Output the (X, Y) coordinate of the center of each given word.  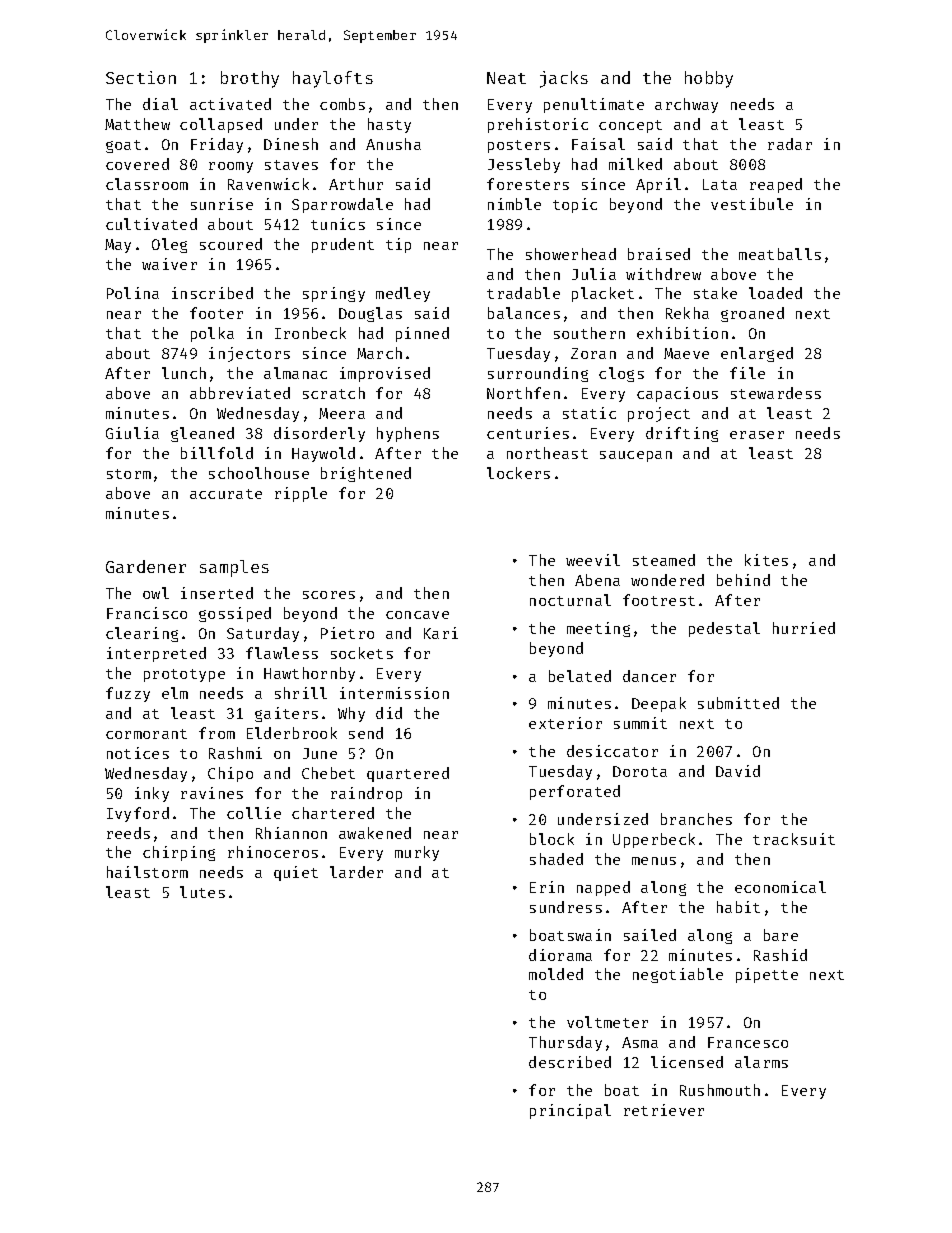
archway (686, 105)
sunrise (222, 204)
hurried (804, 628)
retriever (664, 1110)
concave (417, 615)
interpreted (156, 654)
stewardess (776, 393)
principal (570, 1111)
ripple (301, 494)
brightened (366, 474)
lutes (202, 892)
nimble (514, 204)
